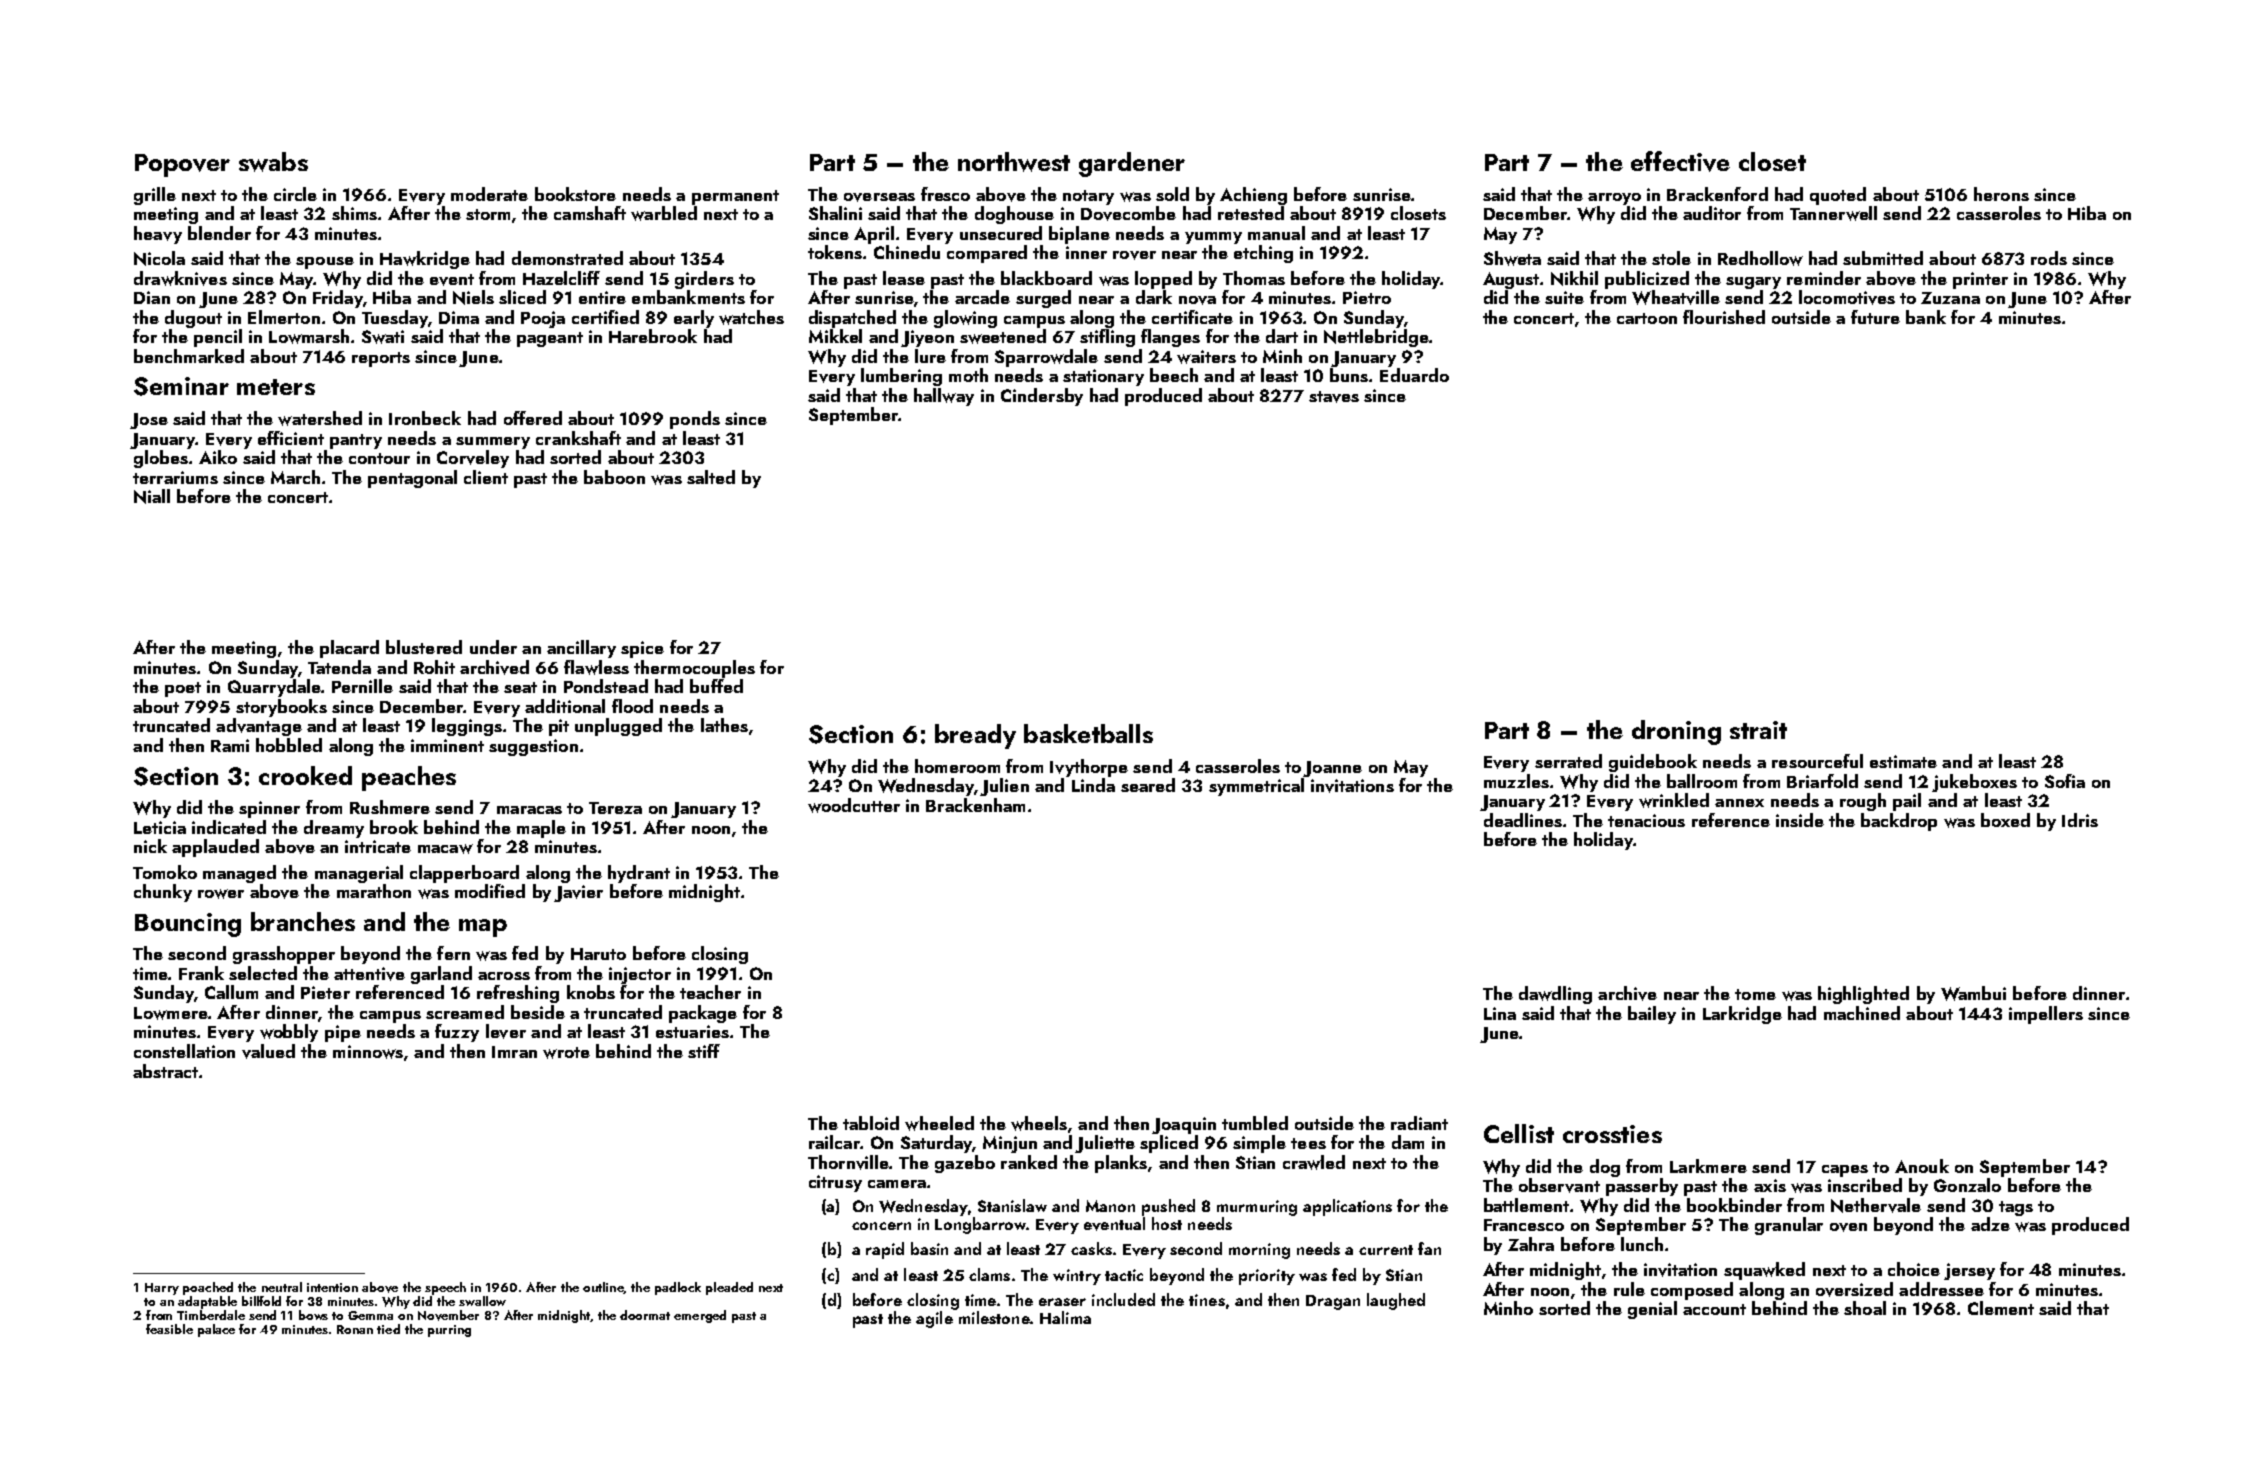  Describe the element at coordinates (529, 810) in the screenshot. I see `maracas` at that location.
